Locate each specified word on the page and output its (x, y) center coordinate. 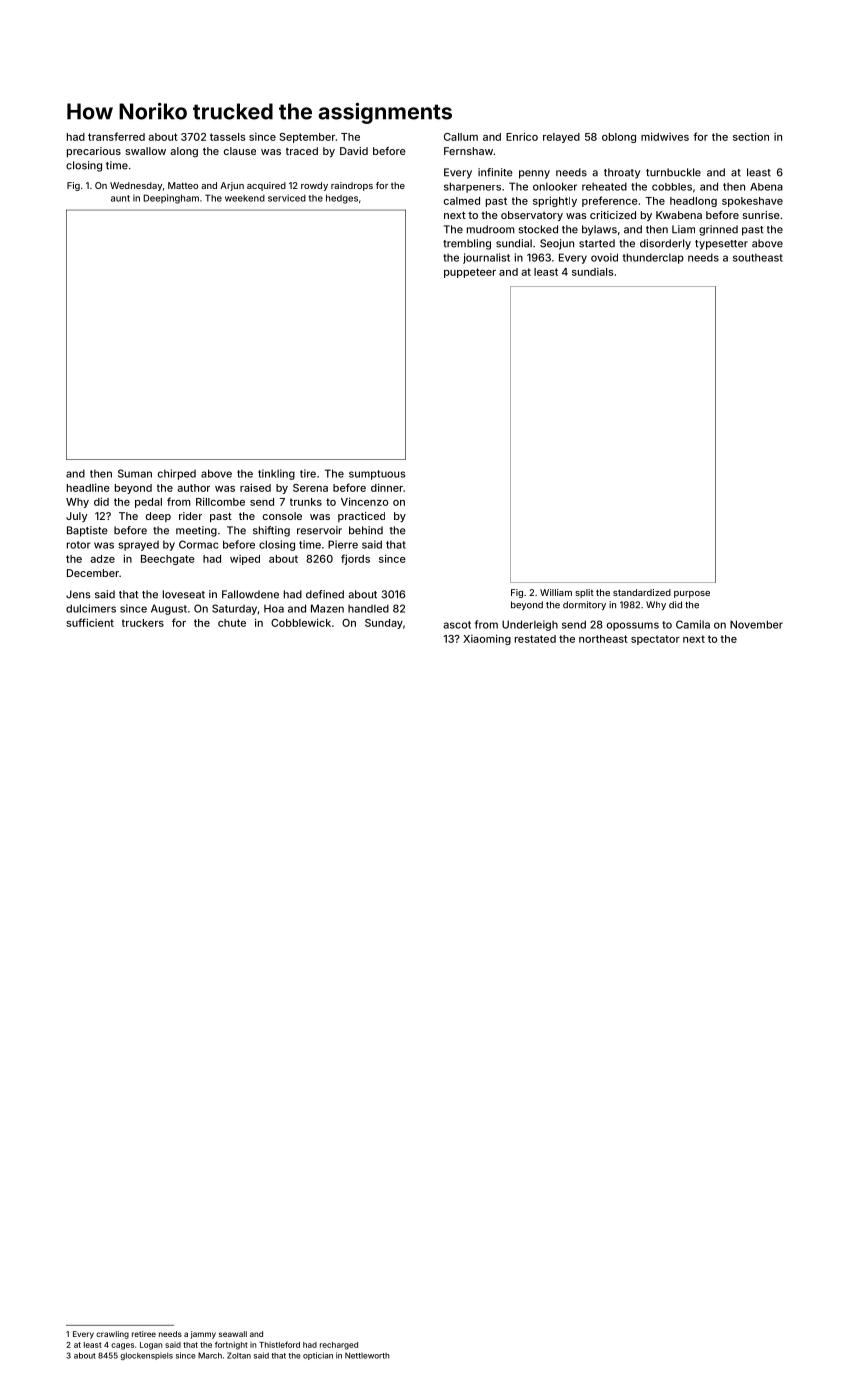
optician (318, 1356)
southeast (758, 258)
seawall (233, 1334)
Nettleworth (367, 1355)
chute (232, 623)
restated (535, 639)
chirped (177, 474)
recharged (339, 1346)
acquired (266, 186)
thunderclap (653, 258)
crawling (112, 1335)
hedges (342, 199)
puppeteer (470, 273)
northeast (603, 639)
